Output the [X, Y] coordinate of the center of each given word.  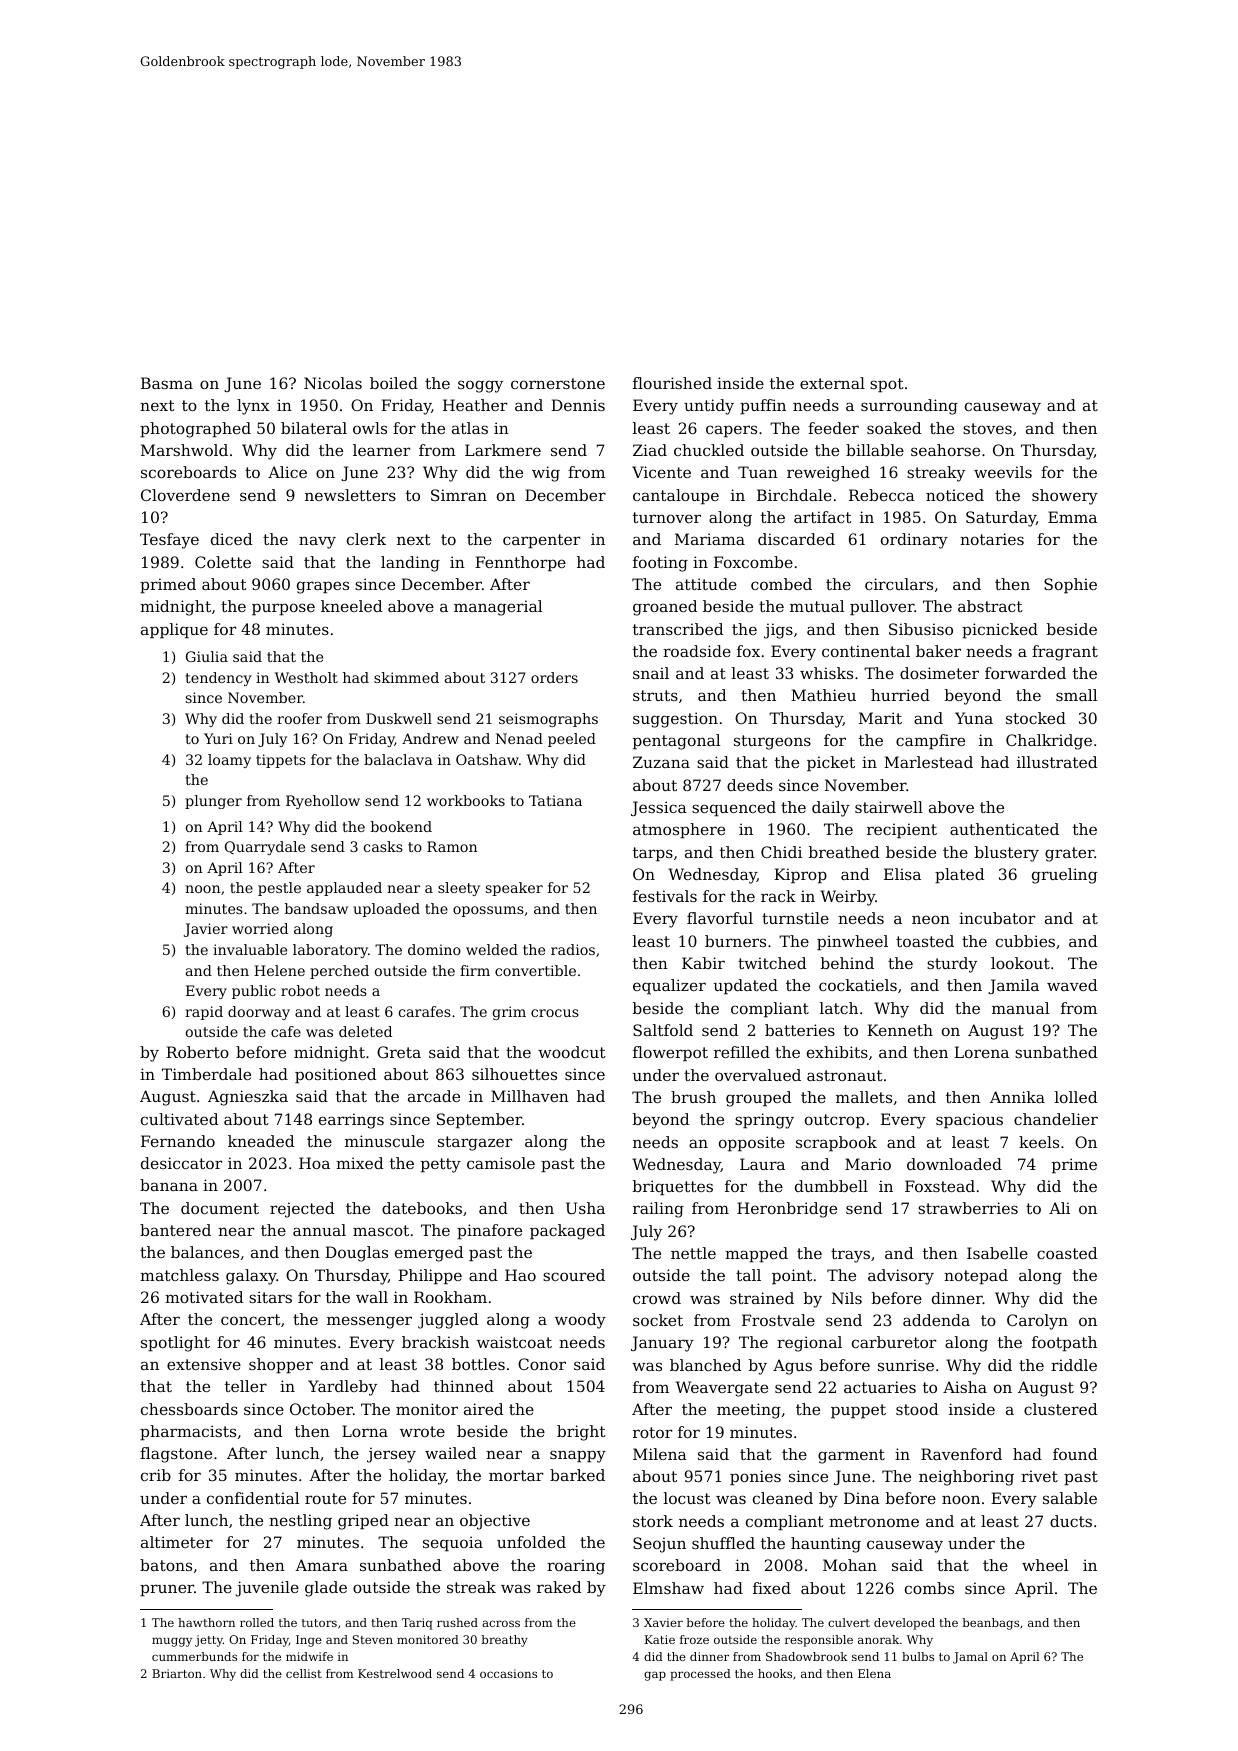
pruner [167, 1590]
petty [441, 1165]
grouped [758, 1099]
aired [483, 1409]
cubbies [1025, 941]
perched [339, 972]
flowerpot [670, 1054]
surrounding [909, 407]
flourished [672, 383]
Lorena [981, 1052]
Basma [167, 383]
